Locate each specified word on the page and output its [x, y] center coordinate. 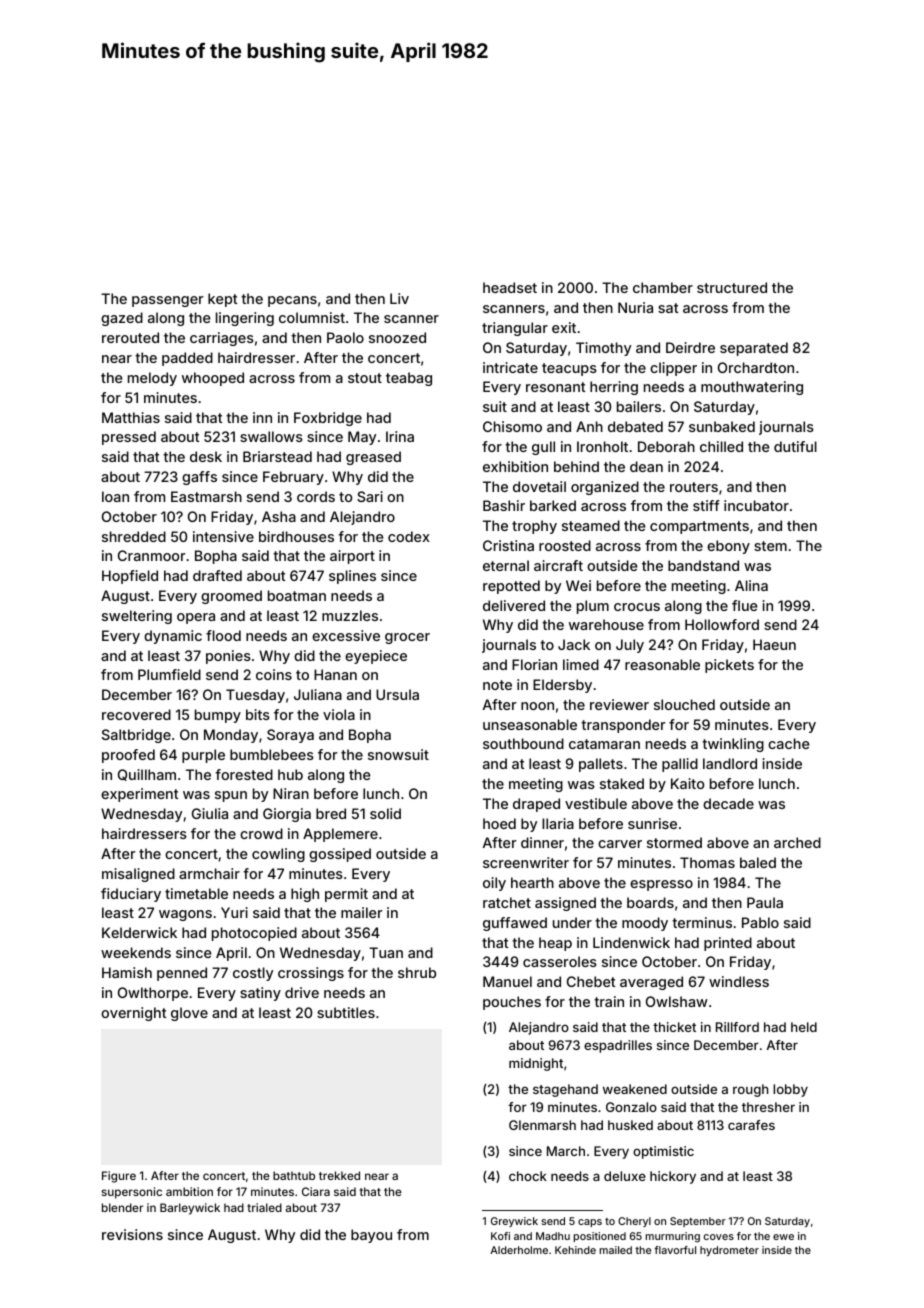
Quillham [147, 775]
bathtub [294, 1175]
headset [510, 287]
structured [732, 287]
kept [222, 300]
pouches [512, 1003]
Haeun [774, 644]
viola [339, 714]
